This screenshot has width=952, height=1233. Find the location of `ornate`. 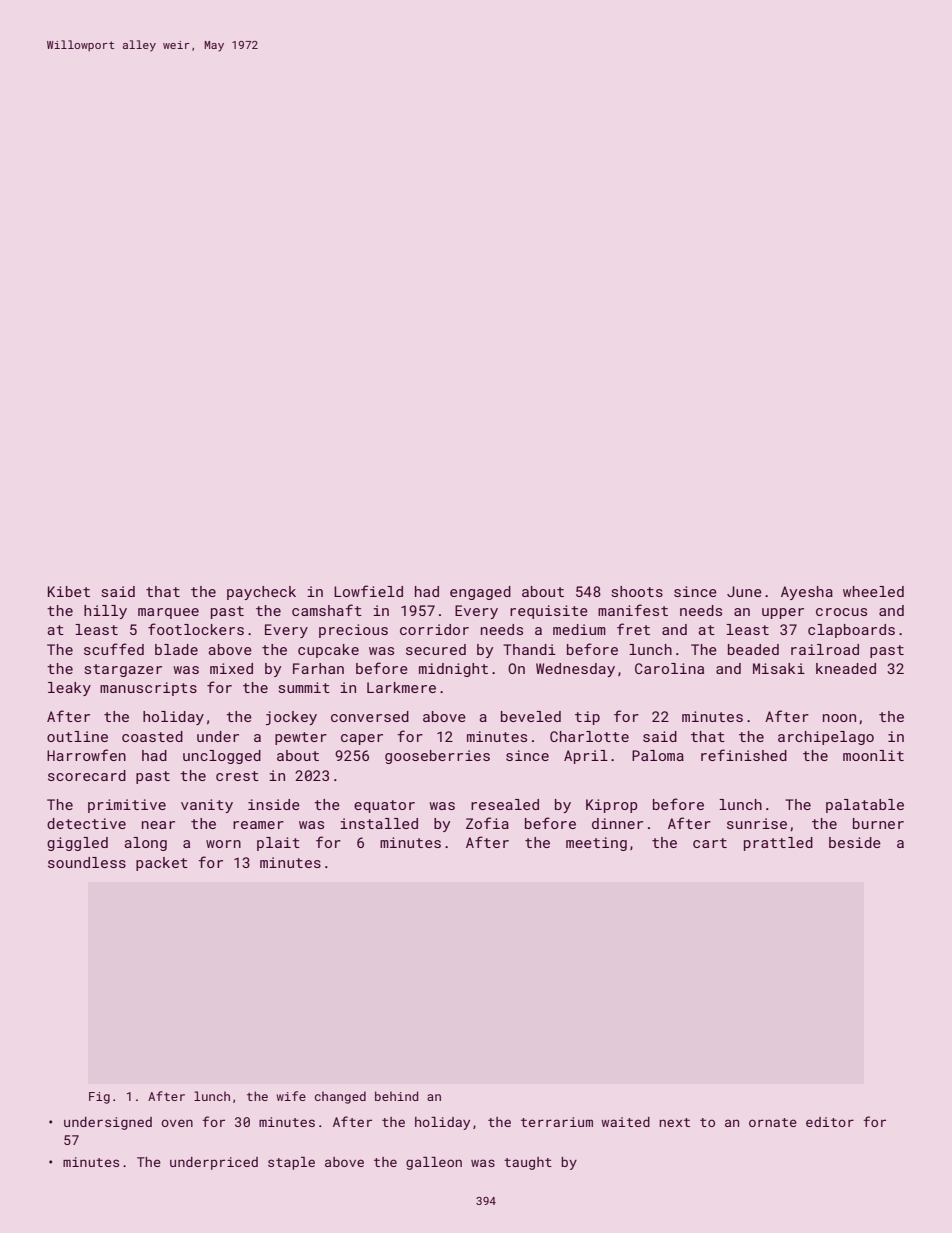

ornate is located at coordinates (773, 1122).
